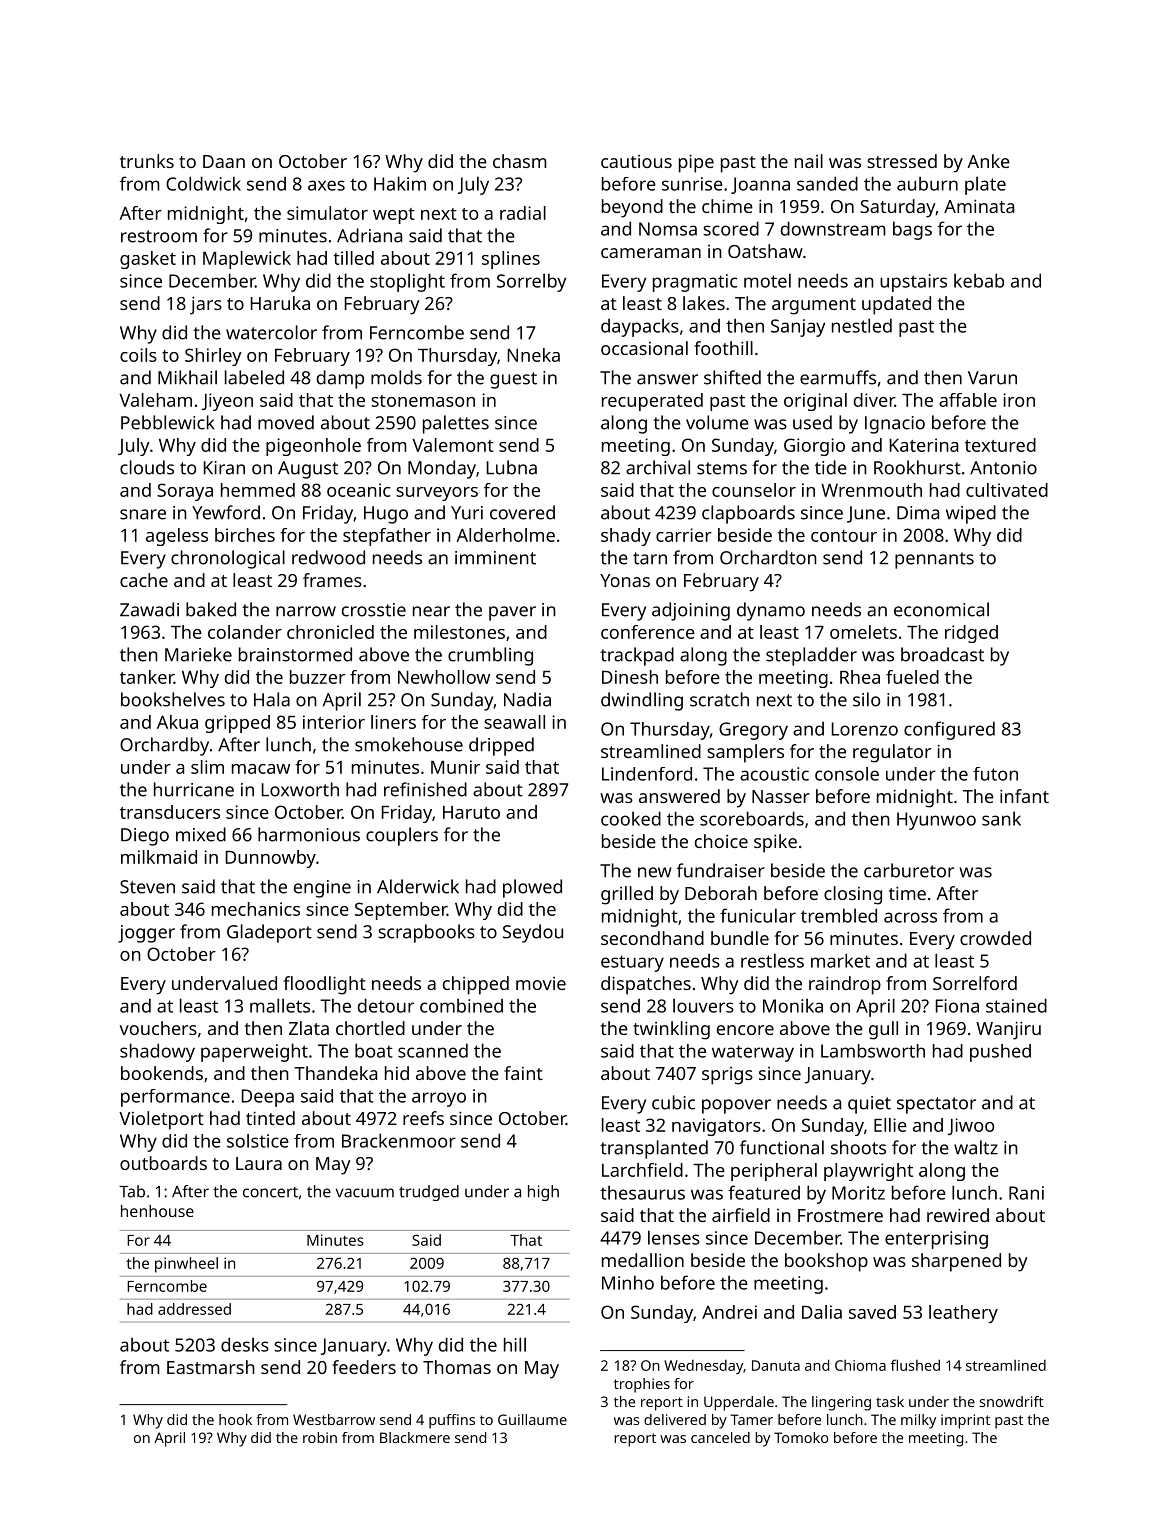 The width and height of the screenshot is (1170, 1514). I want to click on stained, so click(1016, 1005).
